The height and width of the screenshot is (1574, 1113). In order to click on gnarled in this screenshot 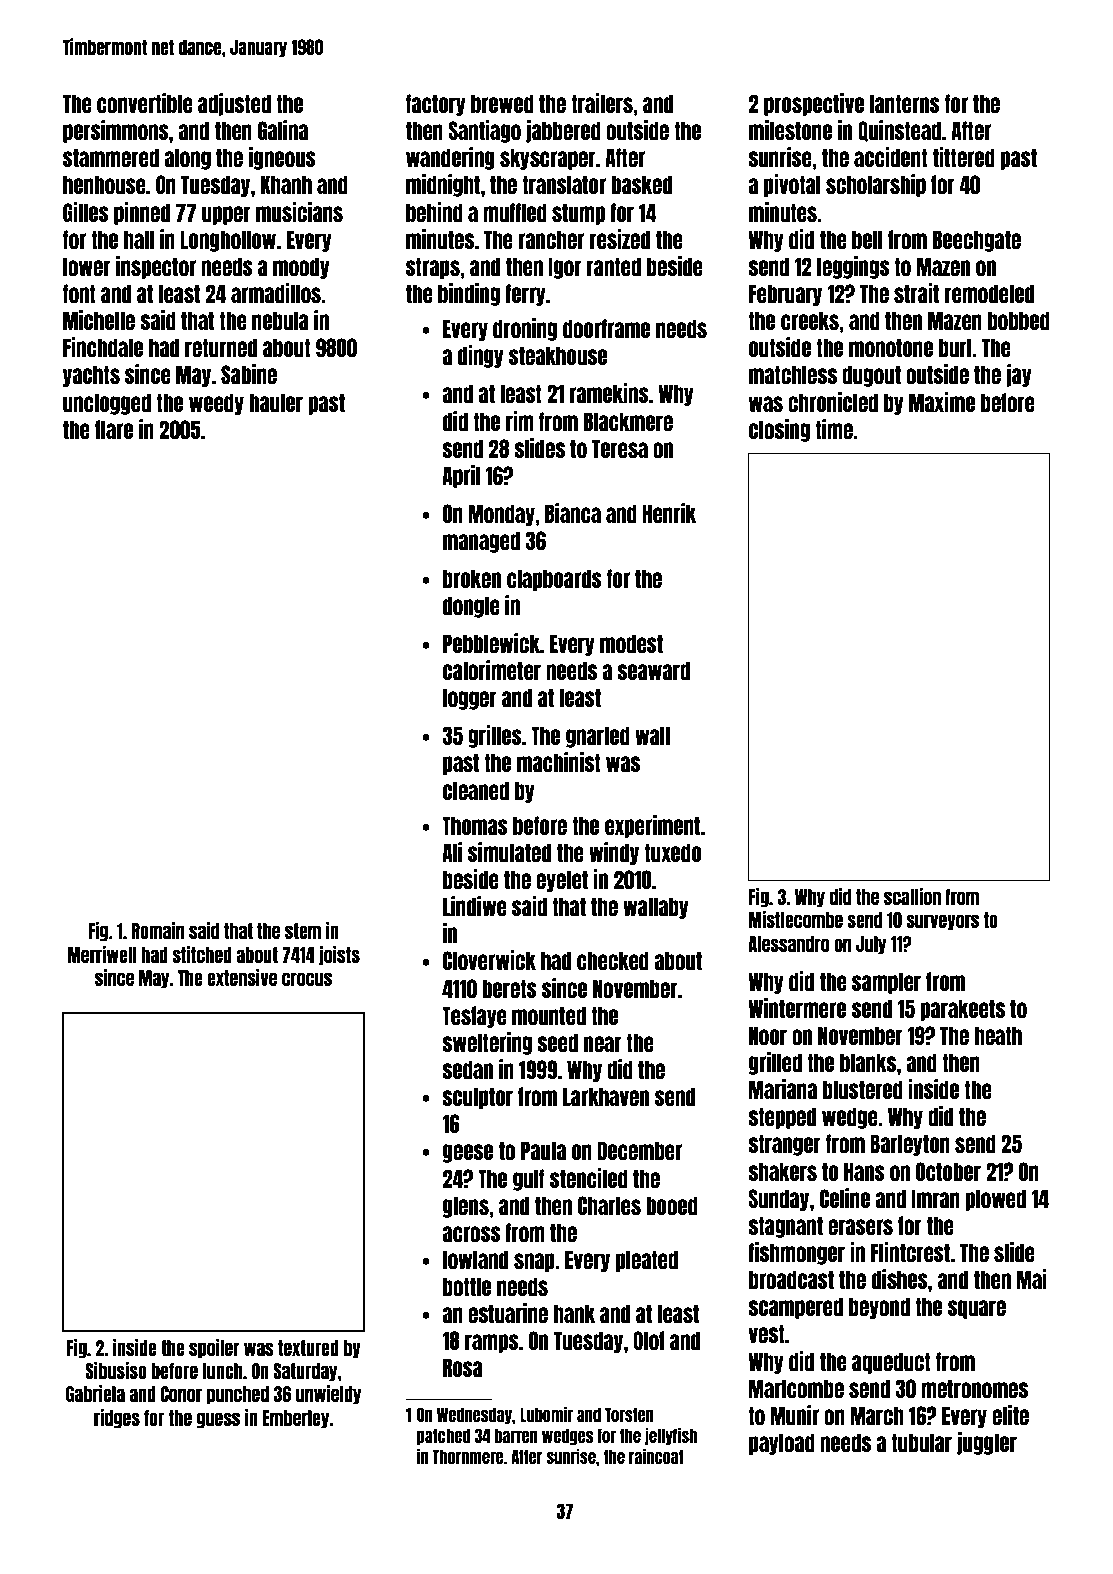, I will do `click(598, 737)`.
